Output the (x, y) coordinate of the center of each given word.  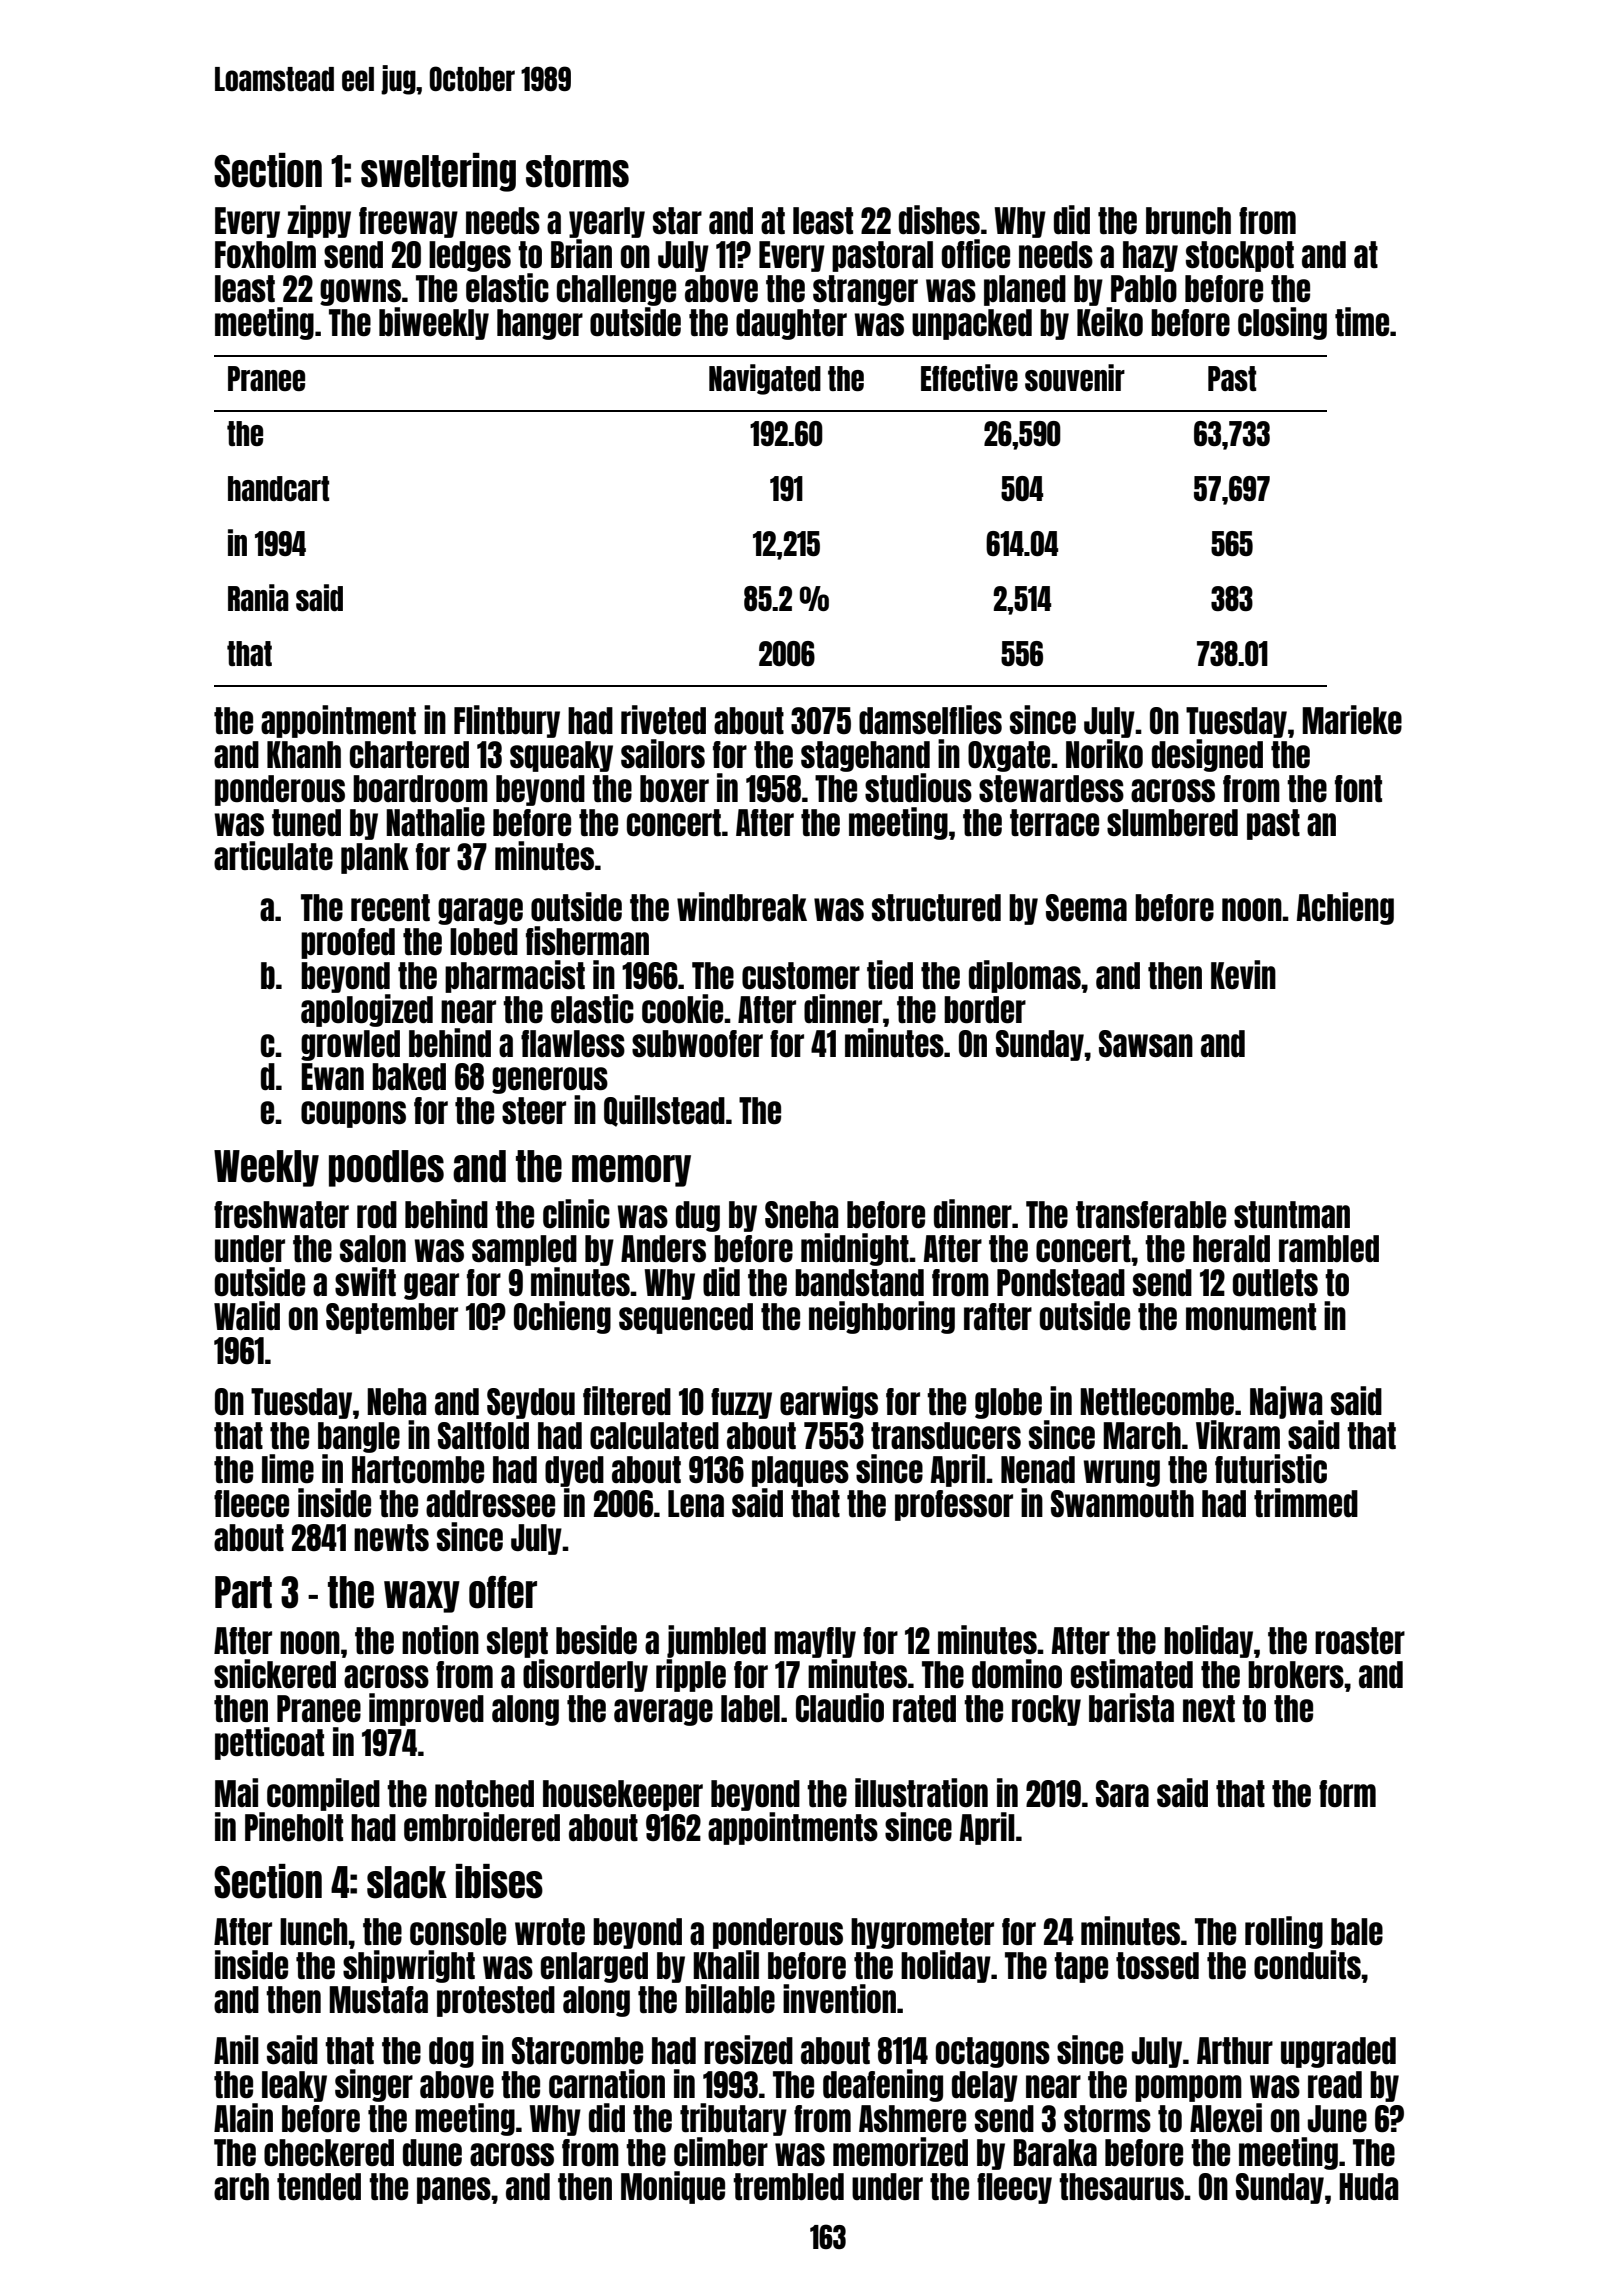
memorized (900, 2152)
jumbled (716, 1641)
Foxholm (265, 255)
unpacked (972, 324)
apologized (367, 1010)
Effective (969, 377)
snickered (275, 1673)
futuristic (1271, 1469)
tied (890, 974)
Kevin (1243, 974)
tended (319, 2186)
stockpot (1240, 256)
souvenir (1075, 377)
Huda (1368, 2186)
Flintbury (507, 721)
